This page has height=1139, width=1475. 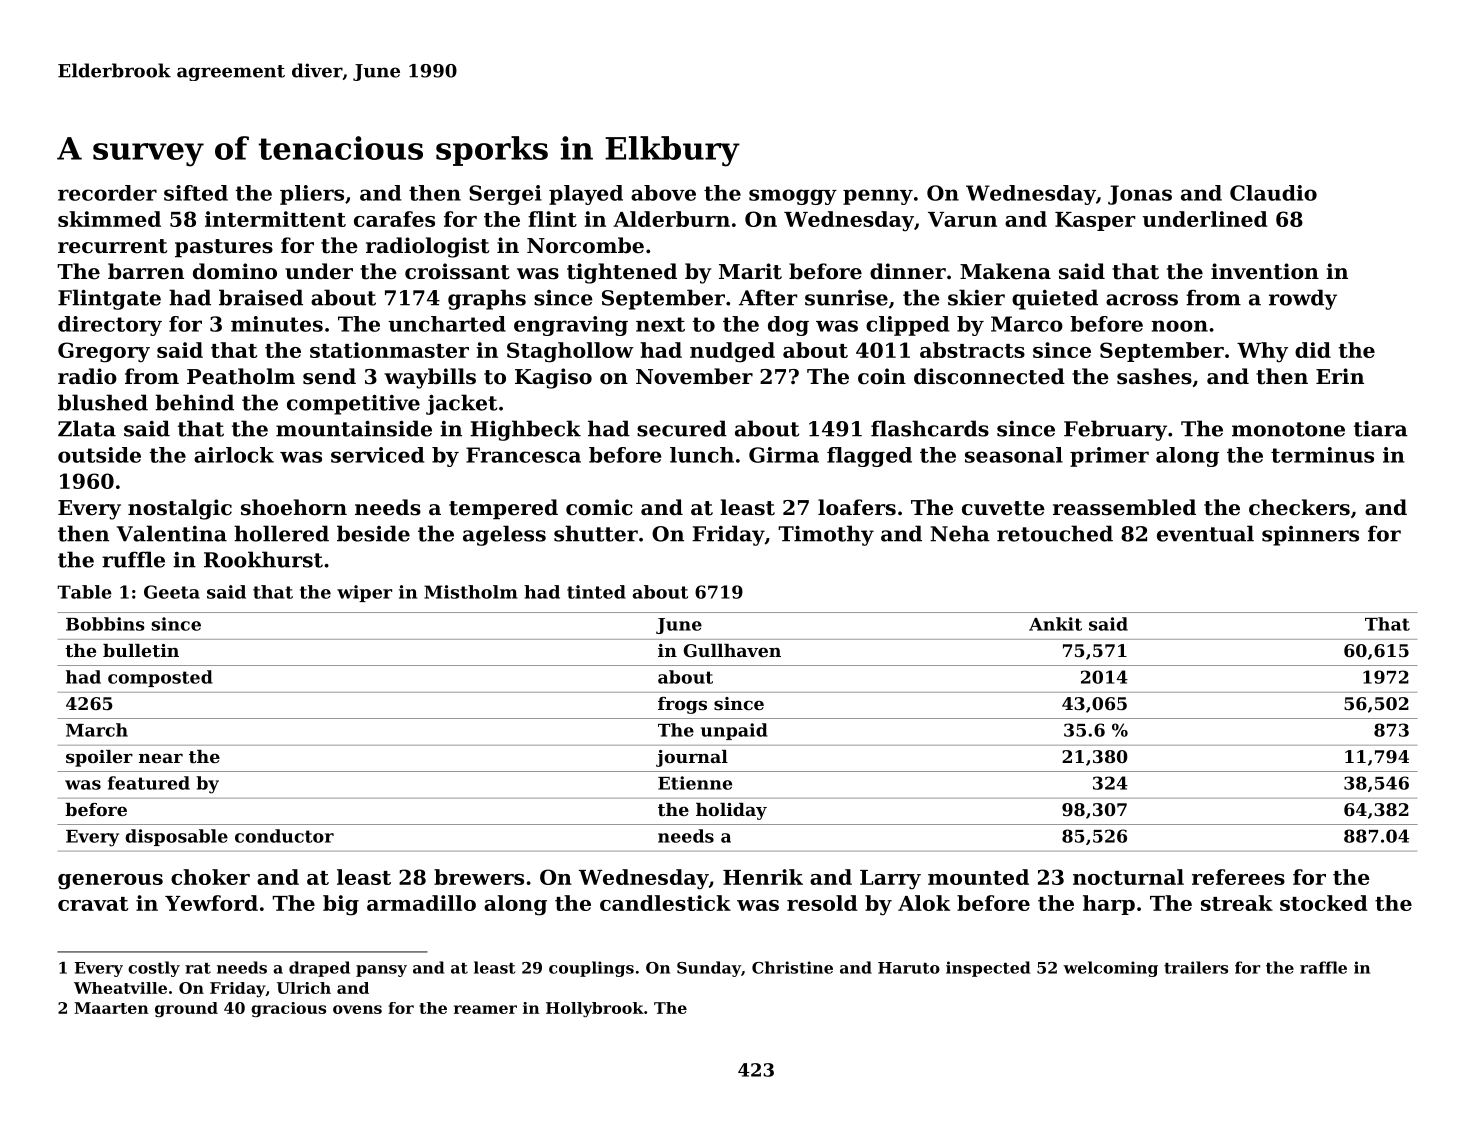 I want to click on monotone, so click(x=1288, y=429).
